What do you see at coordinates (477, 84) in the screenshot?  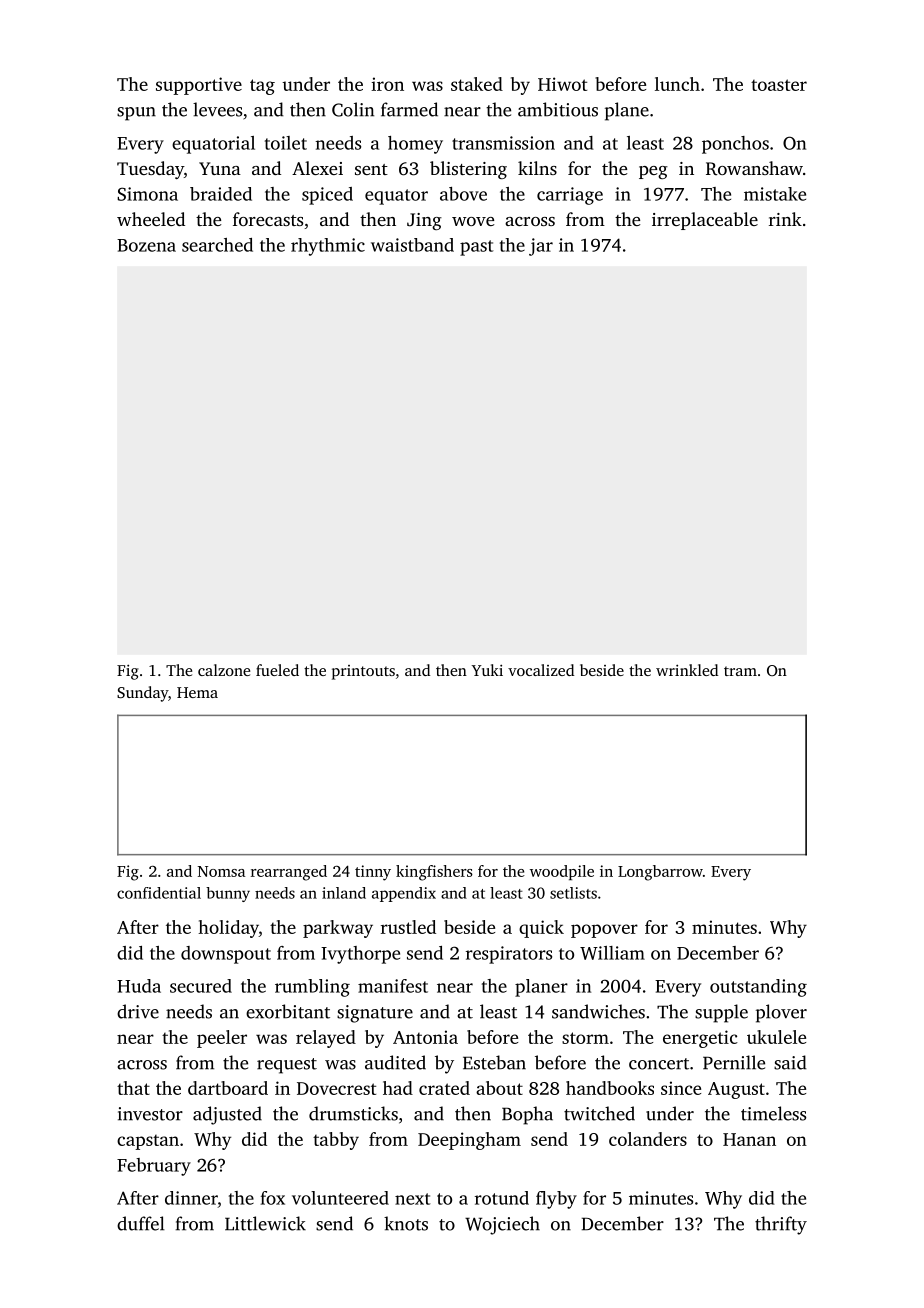 I see `staked` at bounding box center [477, 84].
